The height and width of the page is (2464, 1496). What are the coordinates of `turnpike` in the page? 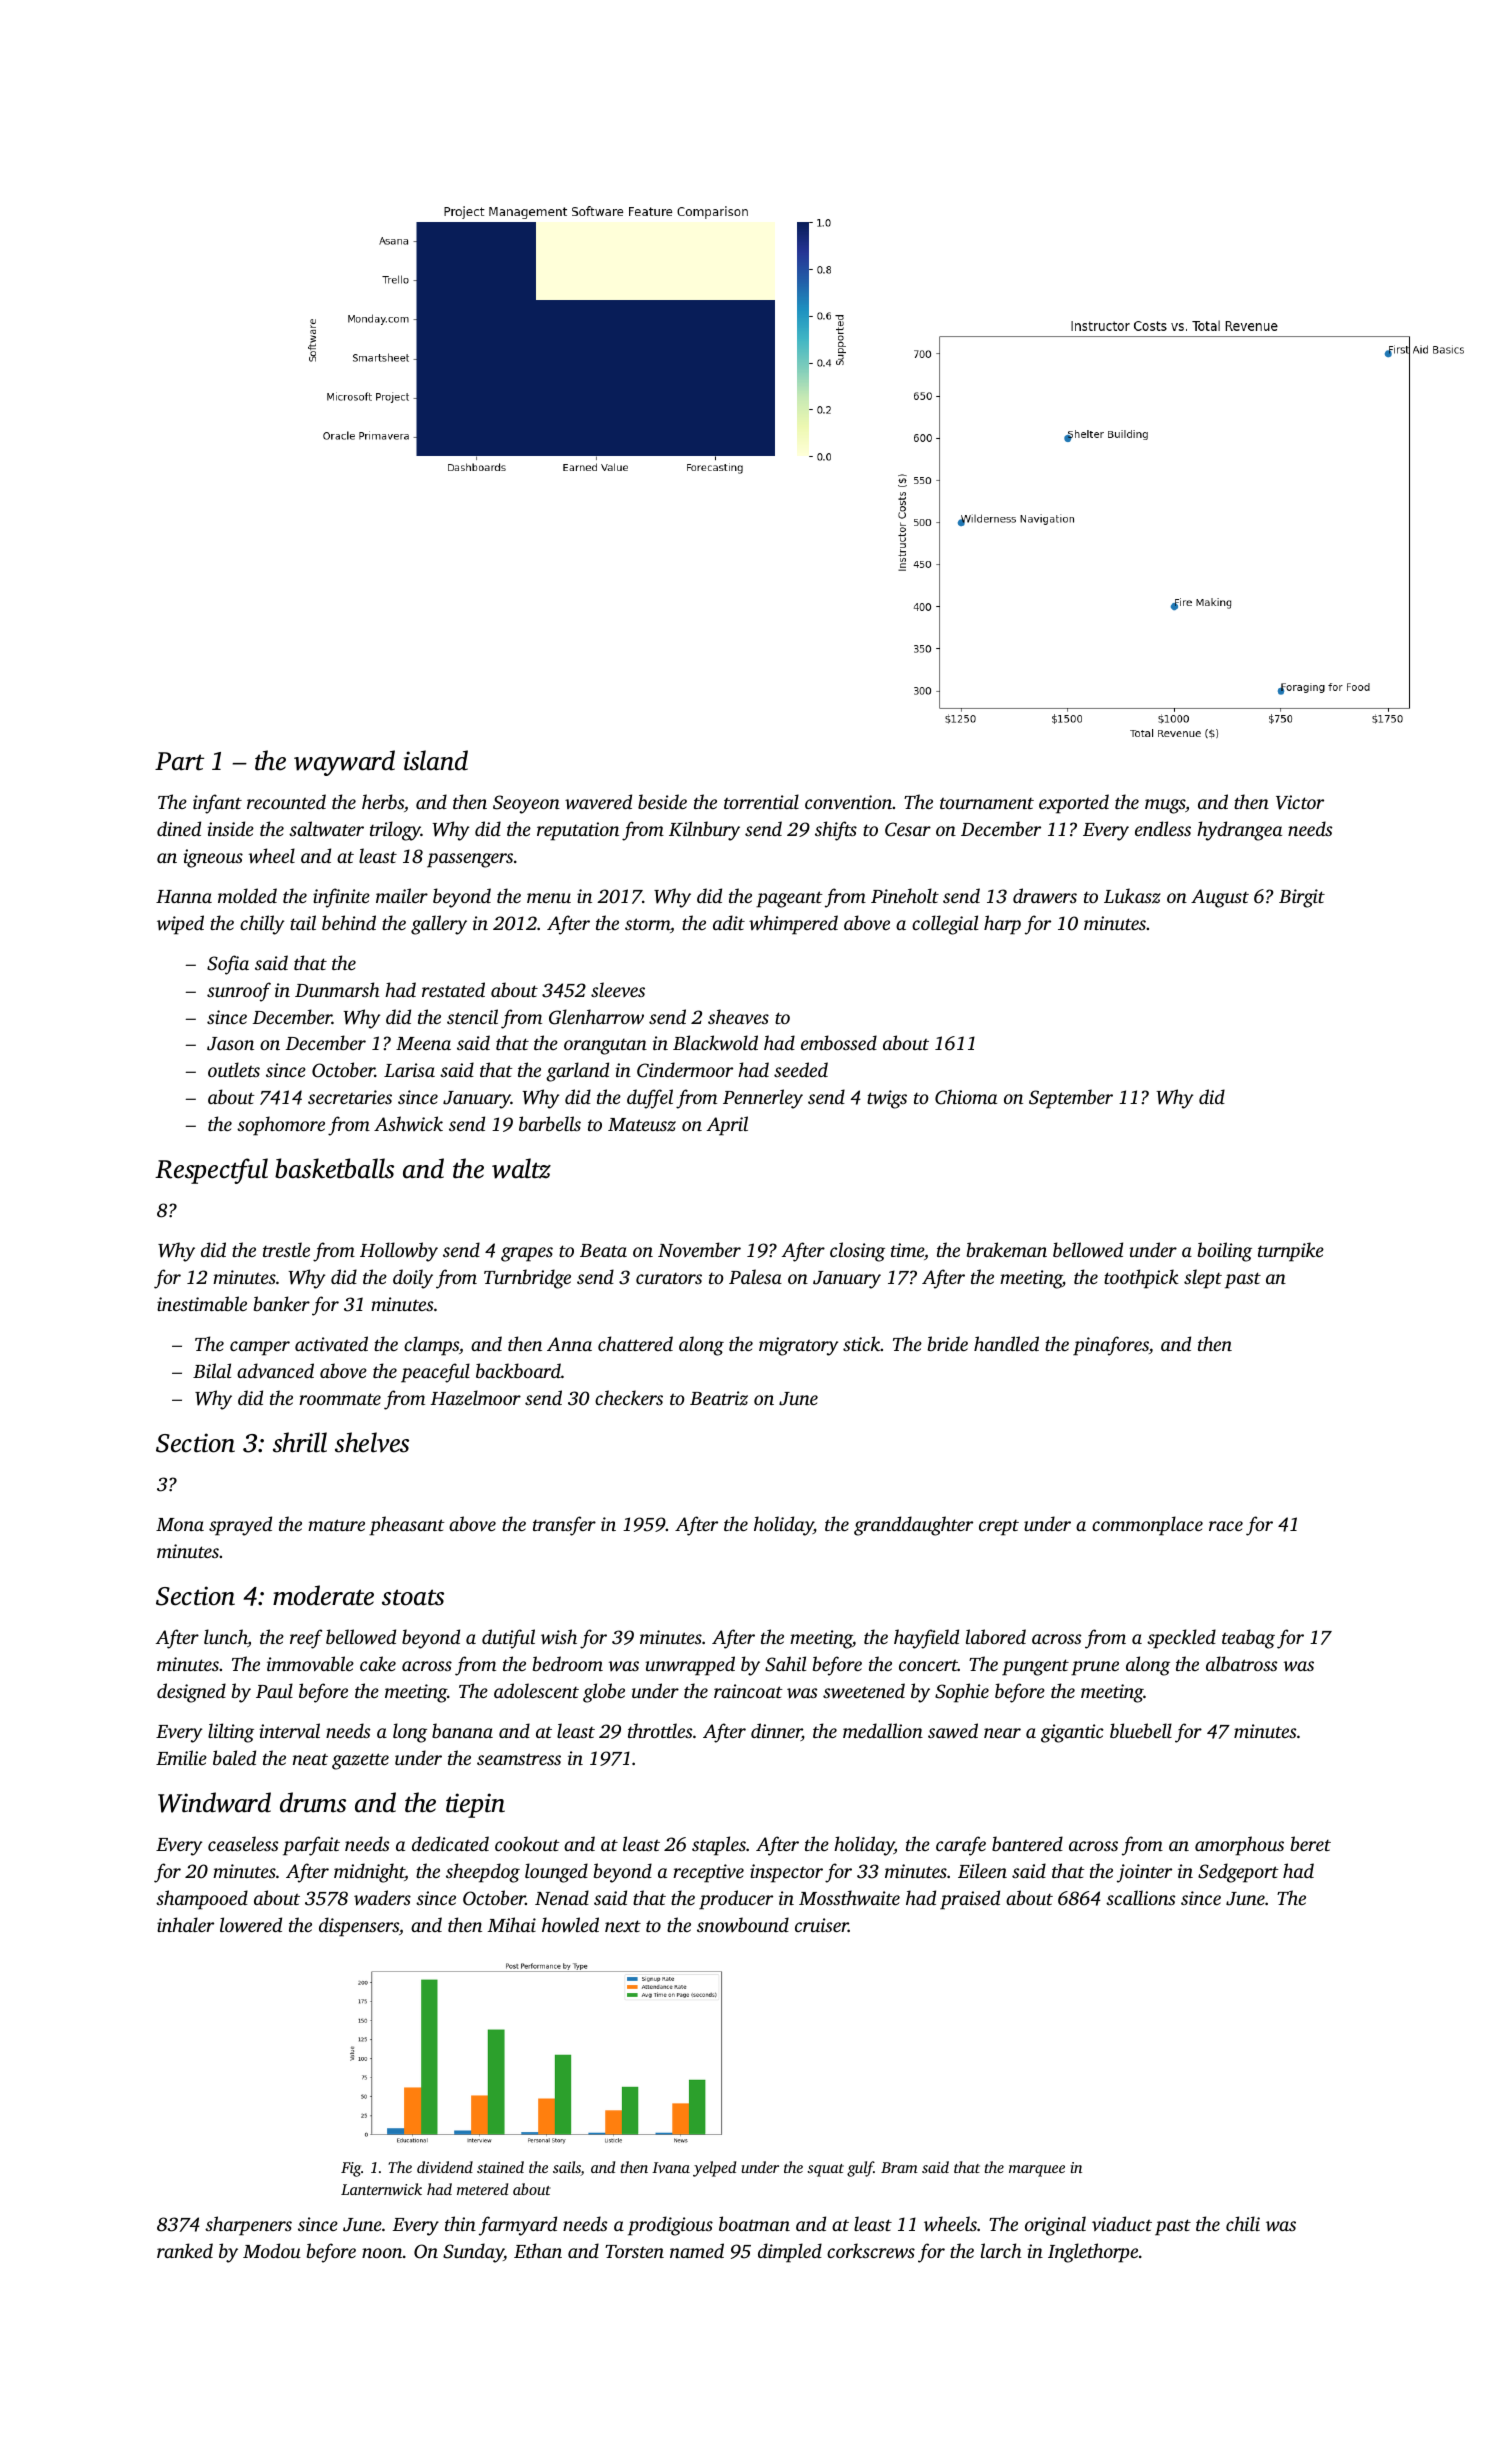 It's located at (1291, 1252).
